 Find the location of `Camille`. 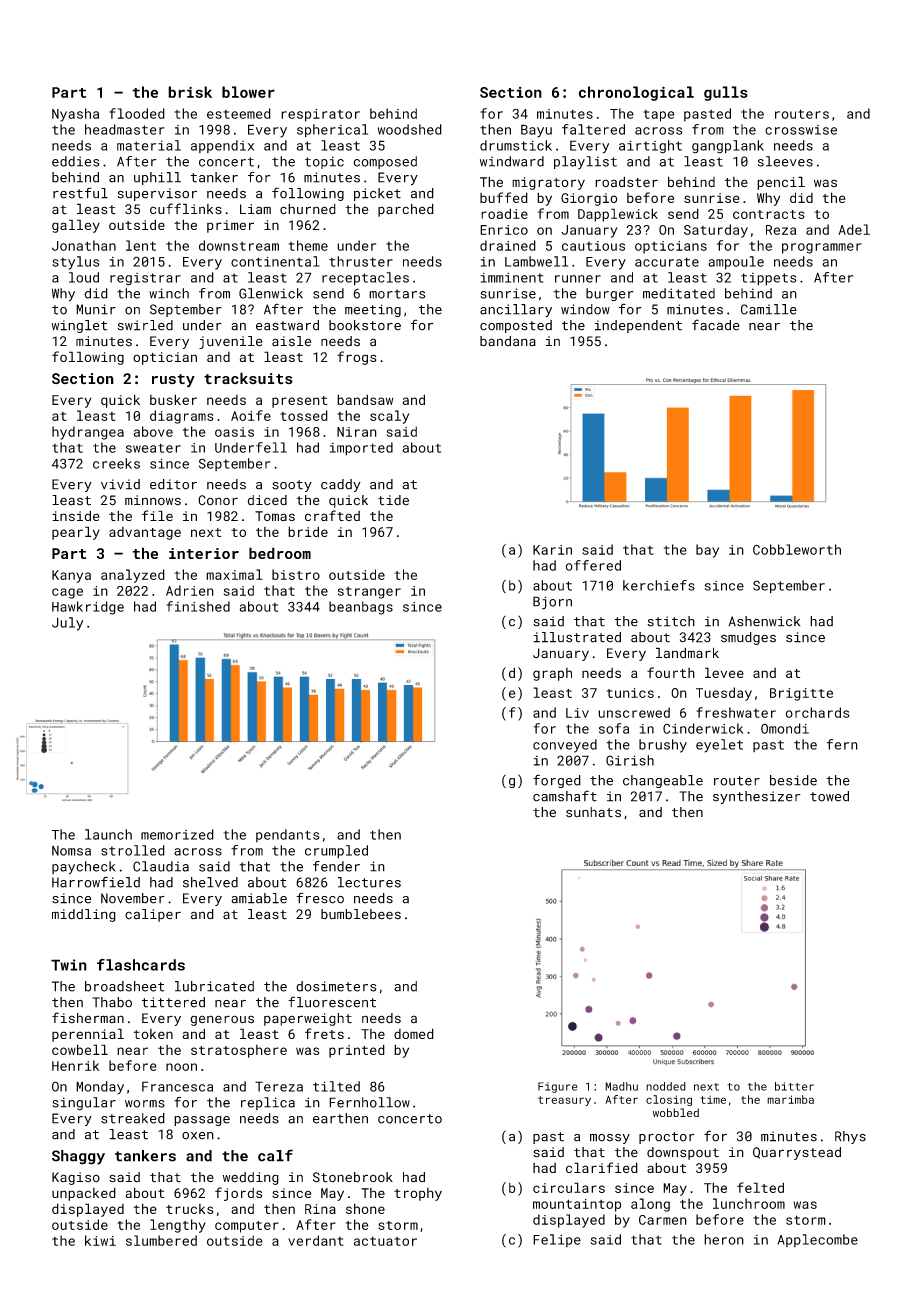

Camille is located at coordinates (769, 309).
